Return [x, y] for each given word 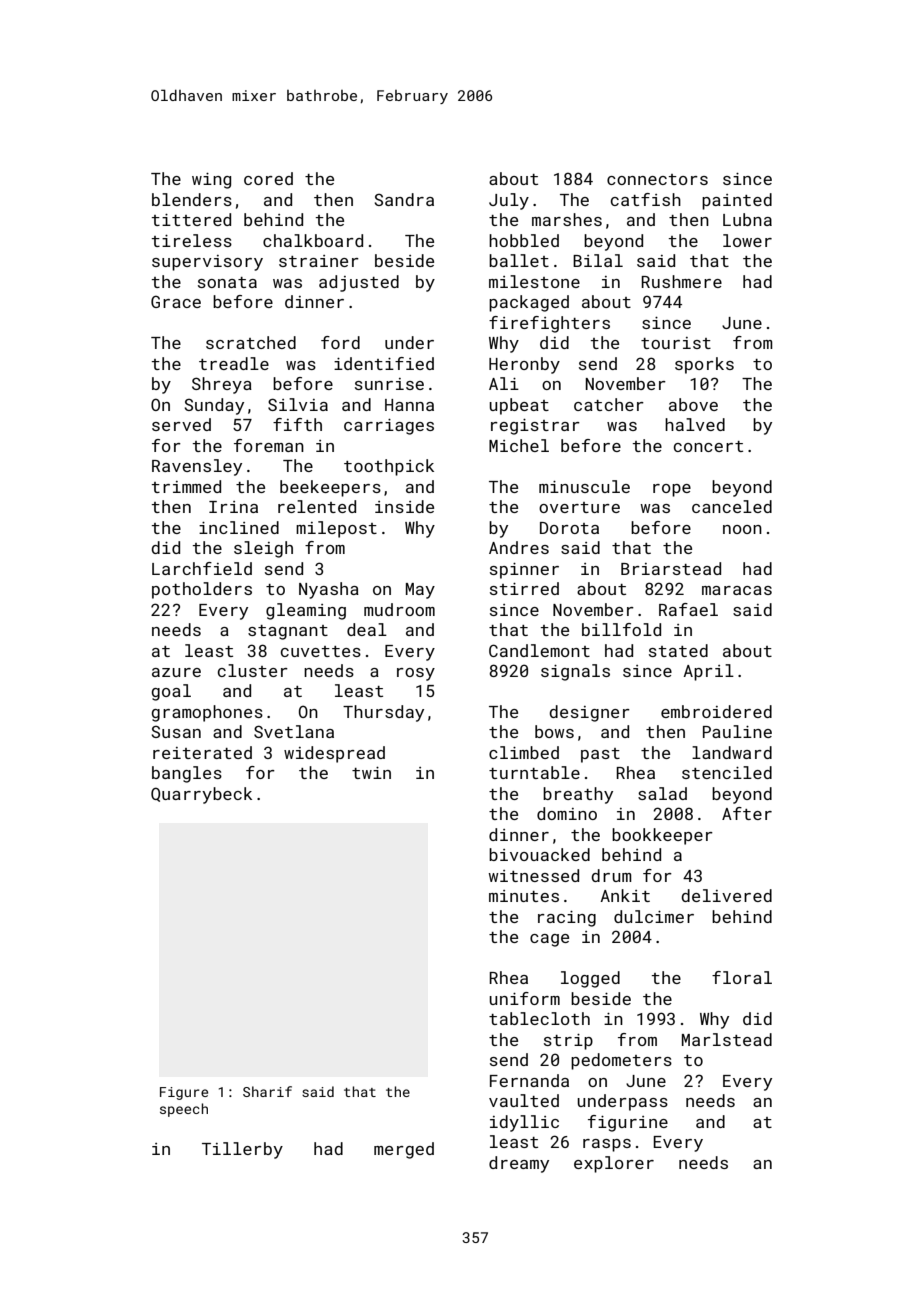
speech [184, 1110]
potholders [202, 590]
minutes [524, 896]
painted [737, 201]
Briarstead [671, 568]
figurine [628, 1123]
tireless [192, 240]
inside [404, 506]
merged [404, 1150]
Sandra [404, 199]
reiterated [202, 752]
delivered [726, 895]
